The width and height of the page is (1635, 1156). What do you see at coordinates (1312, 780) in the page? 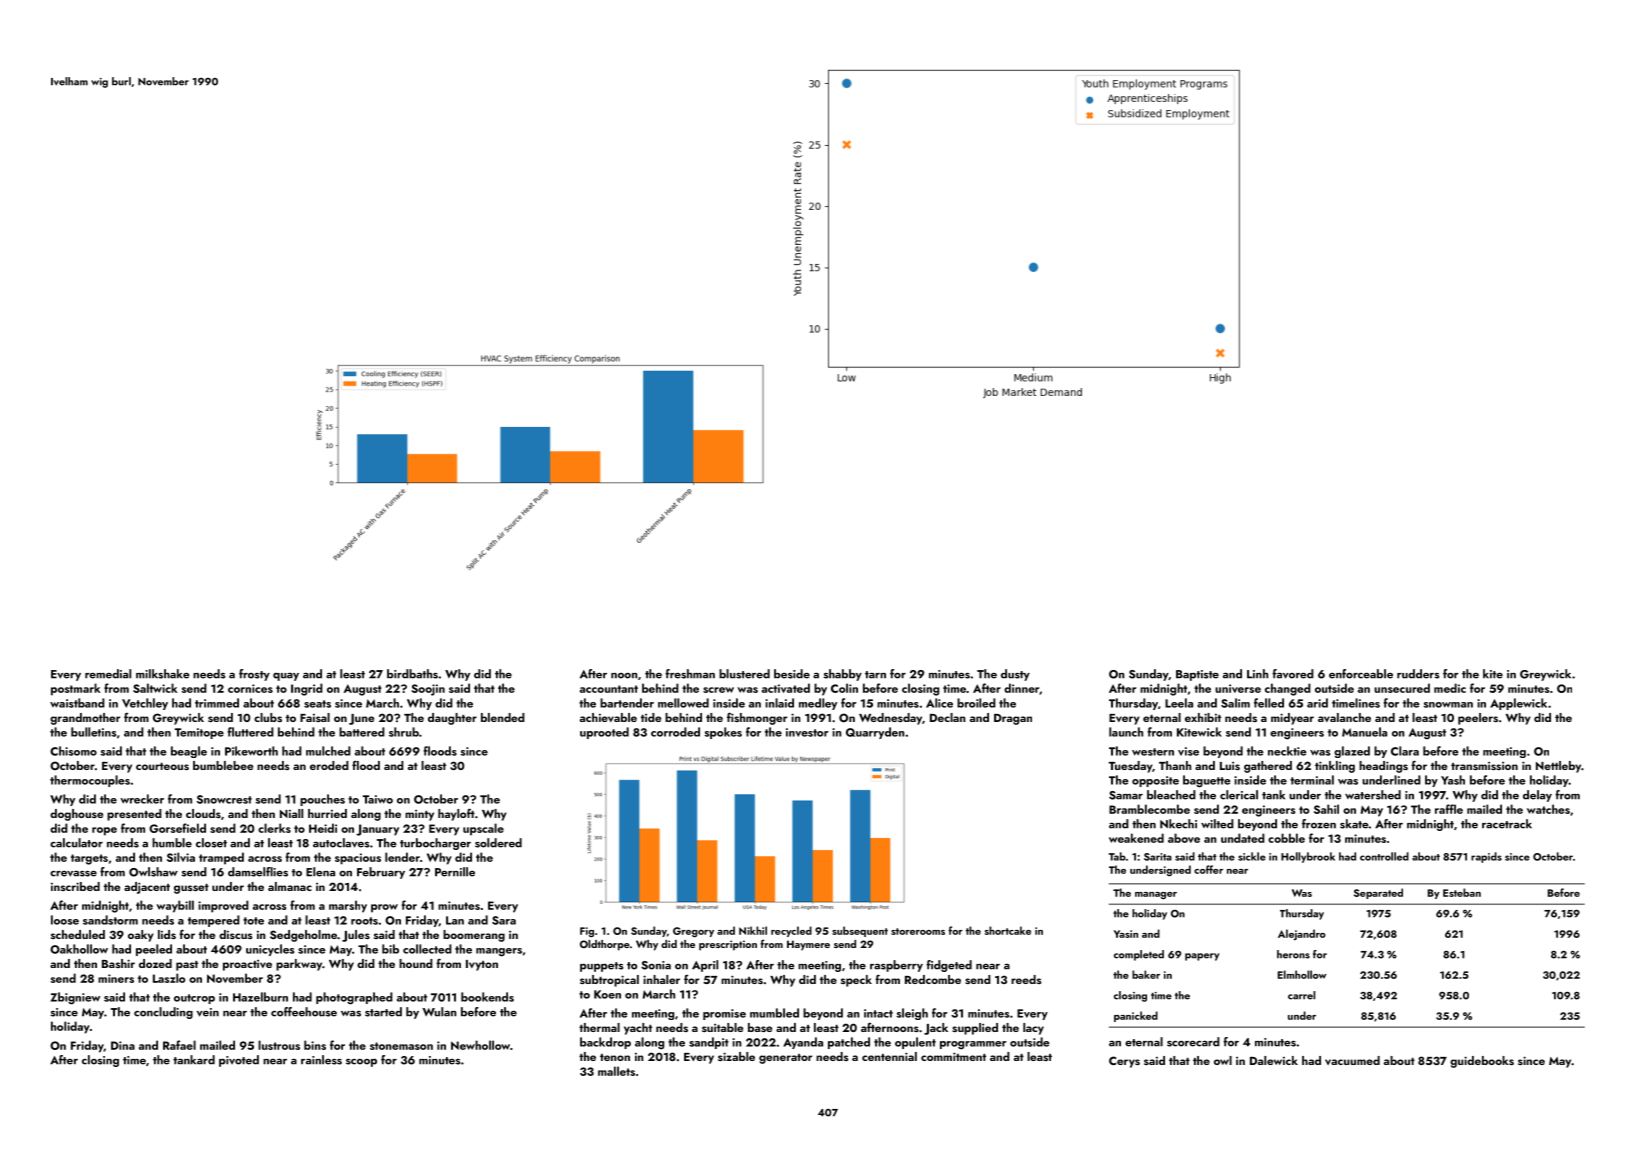
I see `terminal` at bounding box center [1312, 780].
